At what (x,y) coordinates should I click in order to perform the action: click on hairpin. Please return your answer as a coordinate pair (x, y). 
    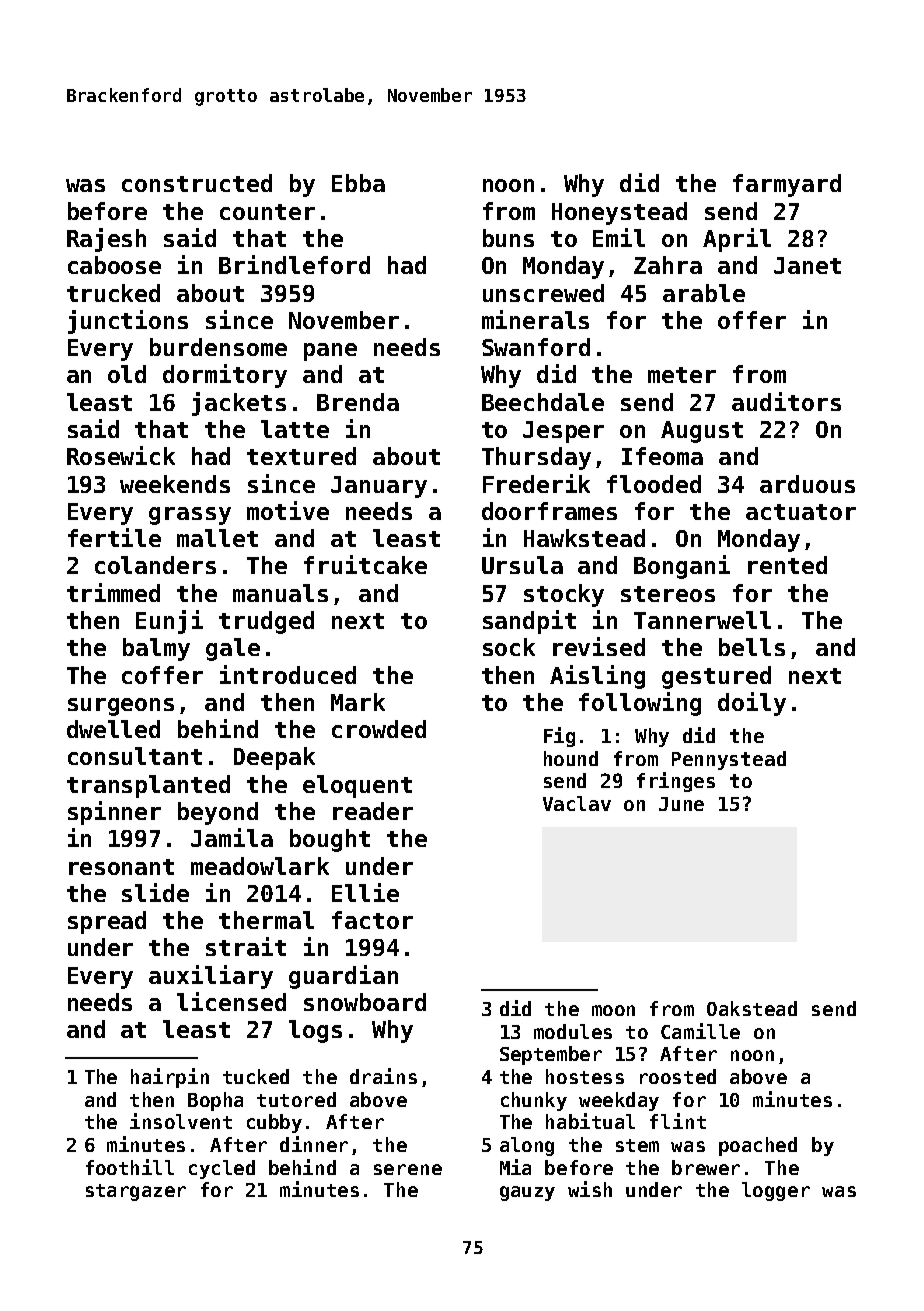
    Looking at the image, I should click on (170, 1078).
